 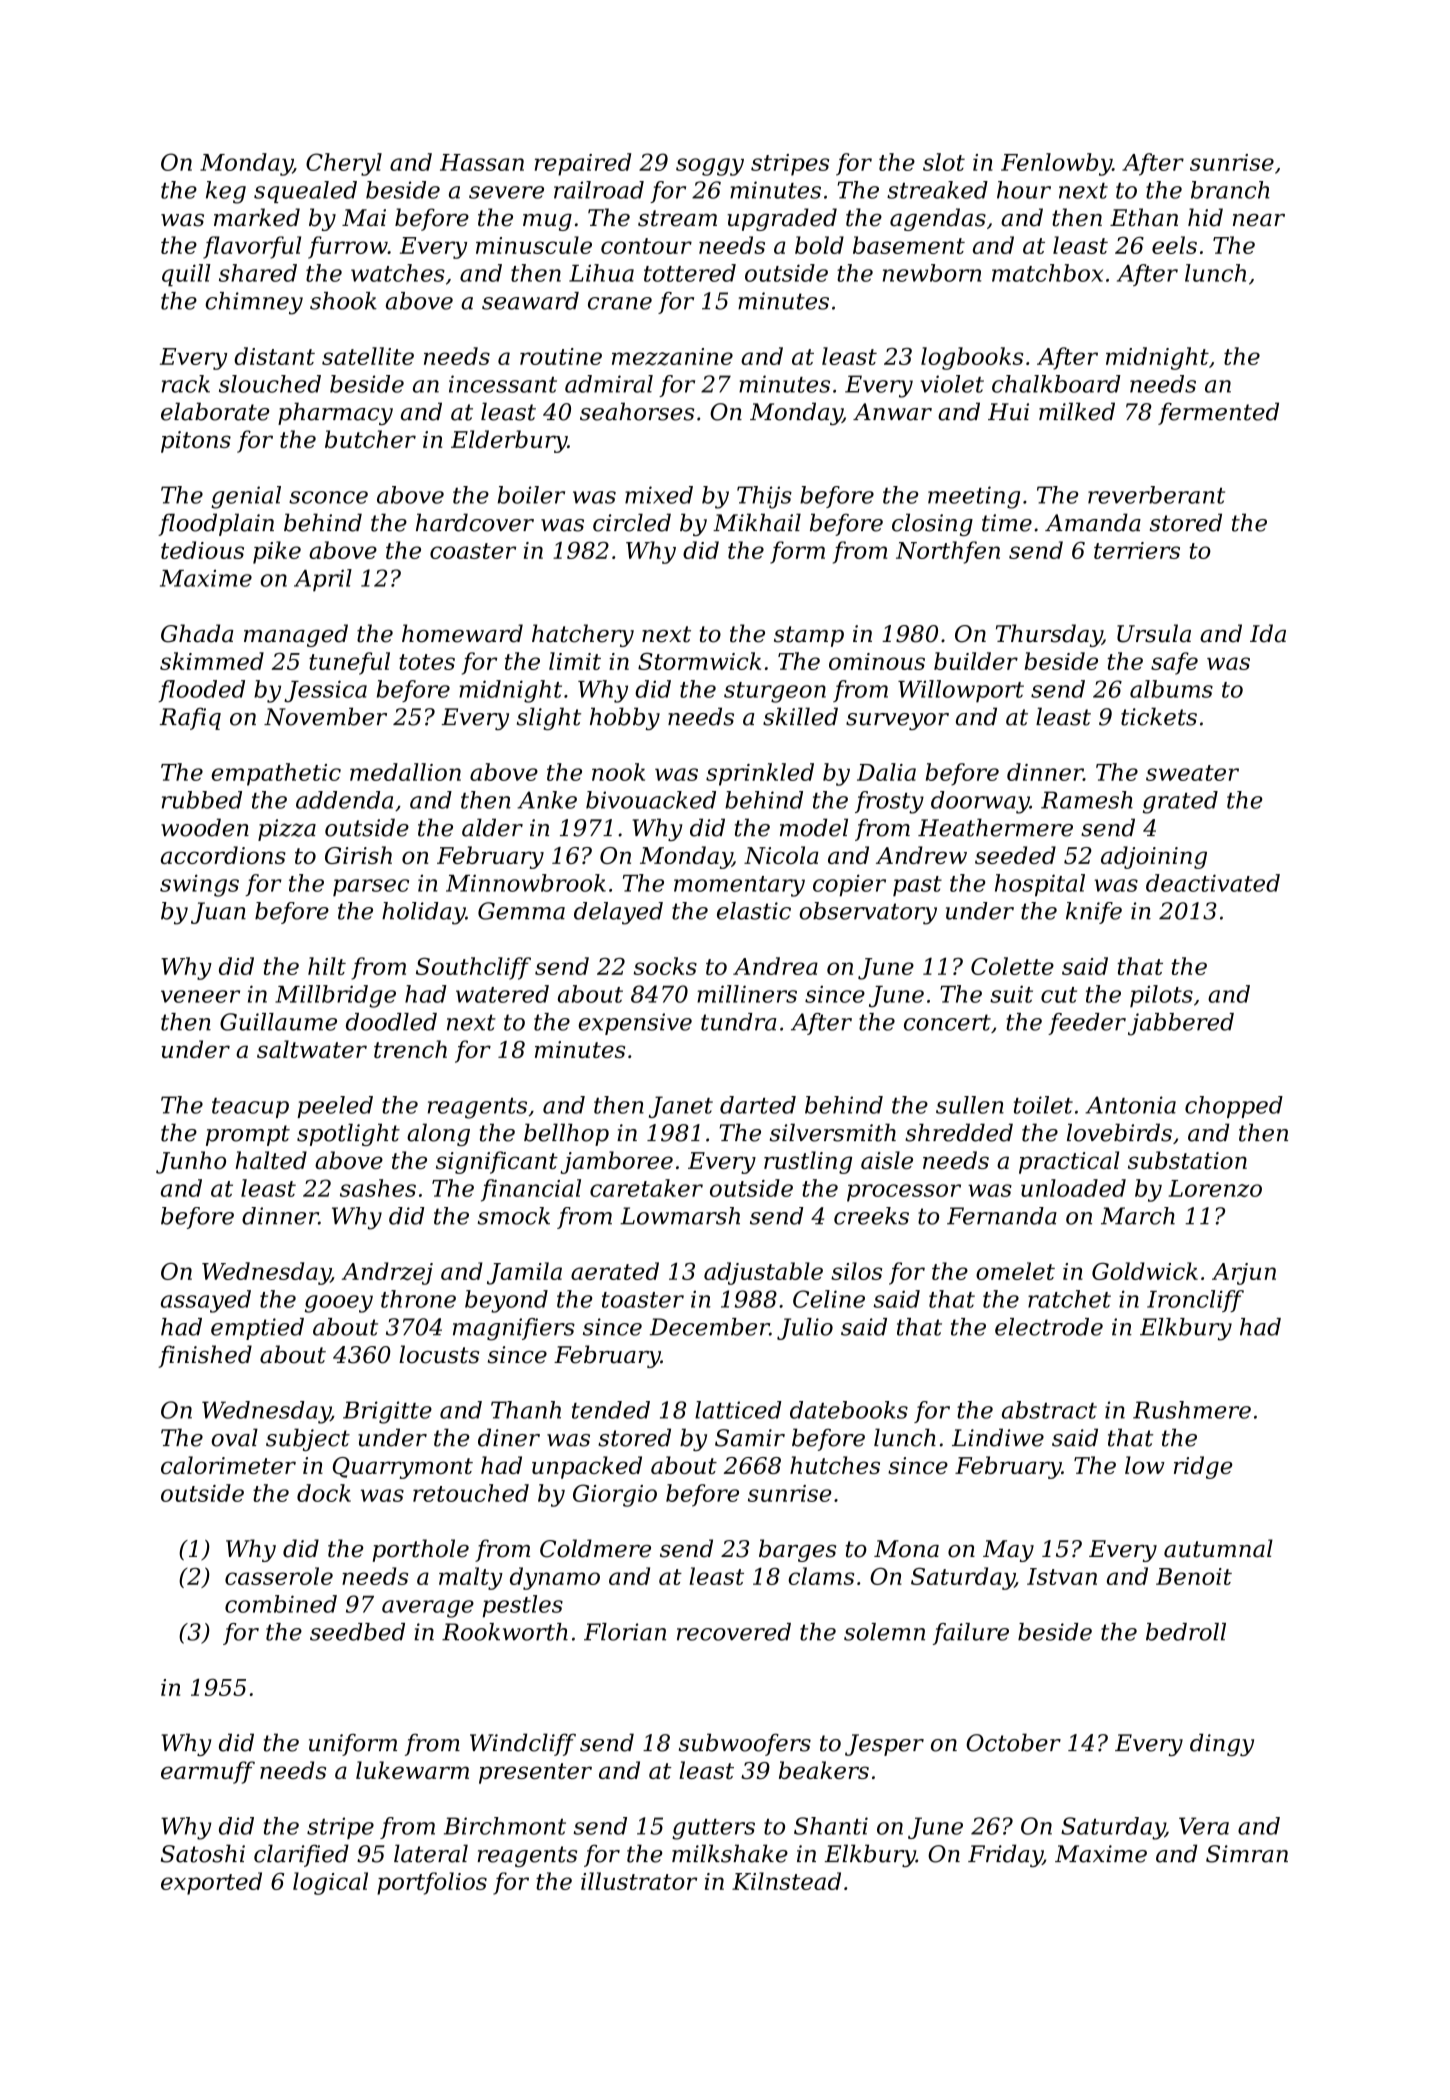 I want to click on Samir, so click(x=750, y=1438).
